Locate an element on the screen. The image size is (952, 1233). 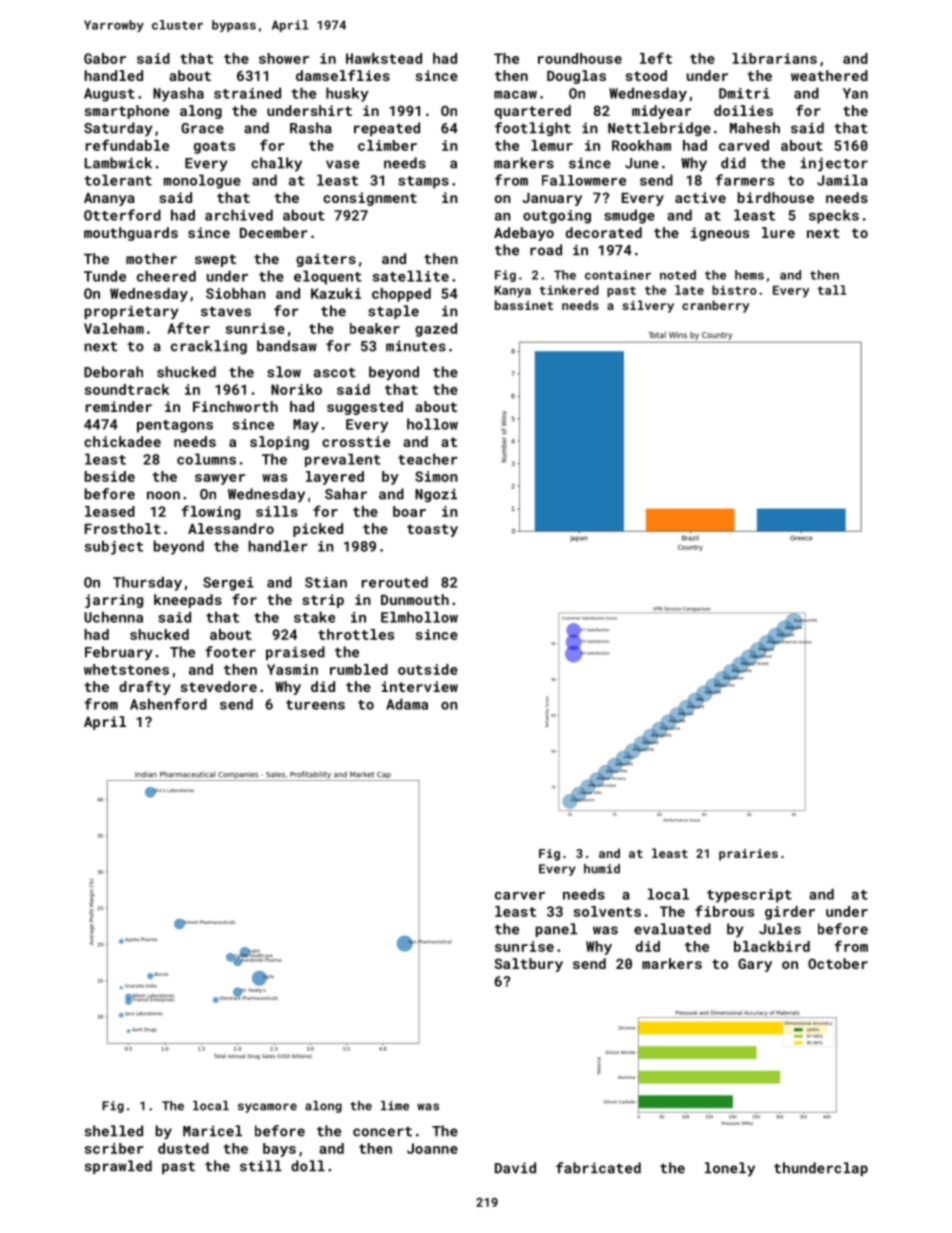
bandsaw is located at coordinates (287, 346).
